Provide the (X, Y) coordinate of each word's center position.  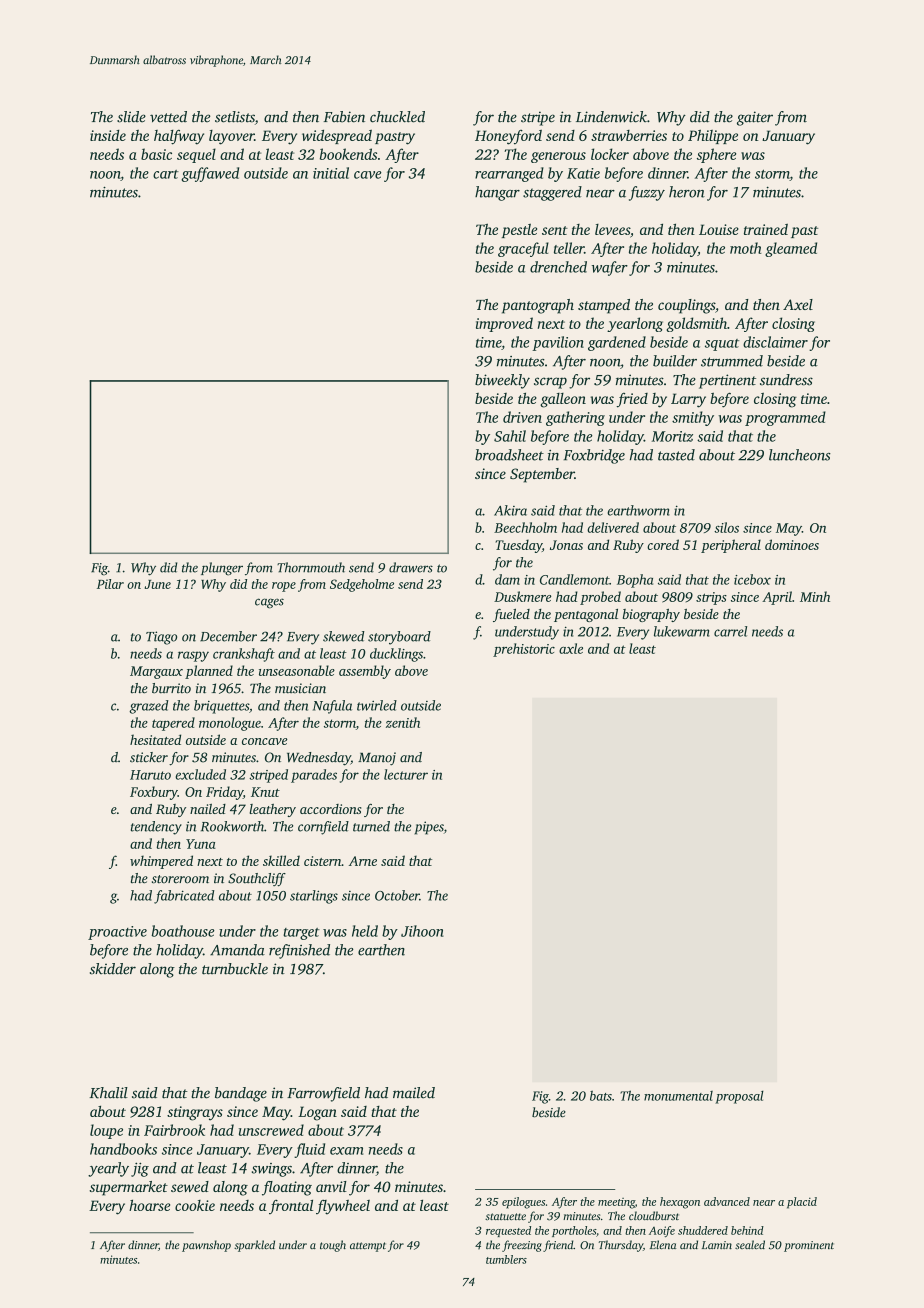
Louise (719, 229)
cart (166, 174)
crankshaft (244, 655)
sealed (750, 1244)
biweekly (502, 381)
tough (333, 1246)
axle (571, 648)
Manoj (377, 759)
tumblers (506, 1259)
